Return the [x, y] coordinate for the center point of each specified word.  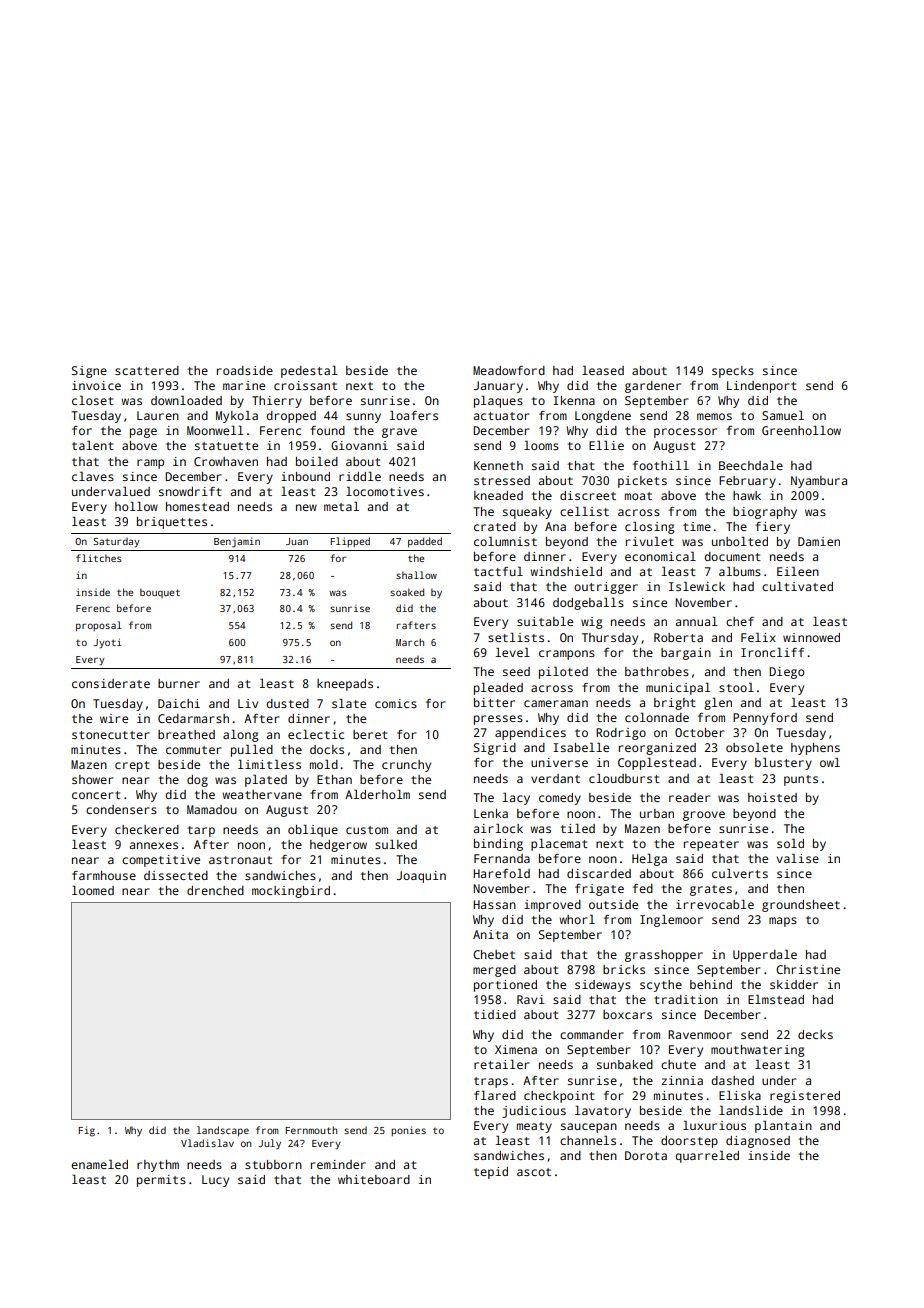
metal [341, 506]
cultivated [797, 586]
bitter [494, 702]
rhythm [158, 1166]
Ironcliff [772, 652]
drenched [215, 890]
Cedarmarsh [193, 718]
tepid [491, 1173]
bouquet [160, 593]
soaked [407, 592]
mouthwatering [758, 1051]
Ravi [531, 999]
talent [93, 445]
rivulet [650, 541]
